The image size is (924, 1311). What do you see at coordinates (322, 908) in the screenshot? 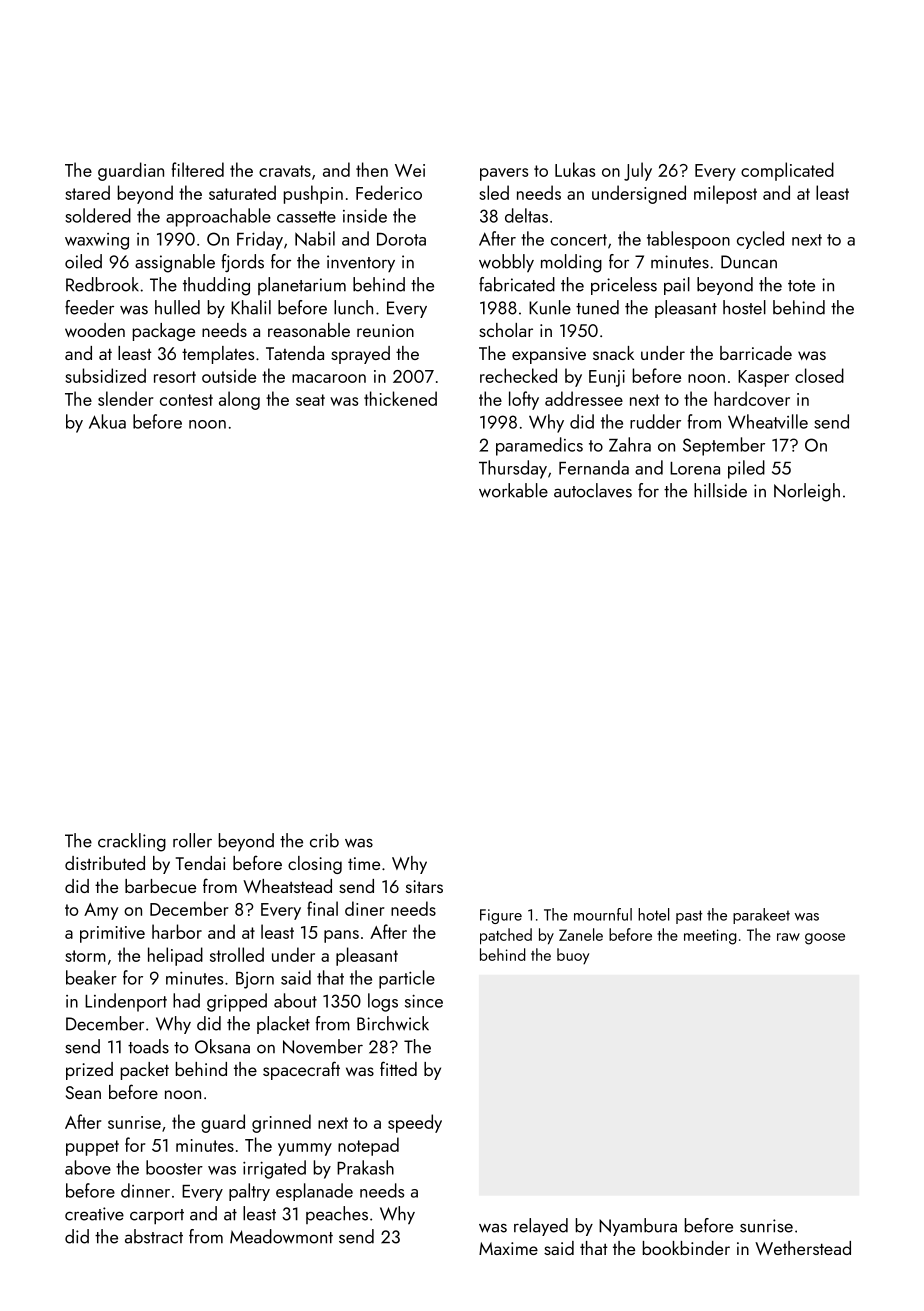
I see `final` at bounding box center [322, 908].
